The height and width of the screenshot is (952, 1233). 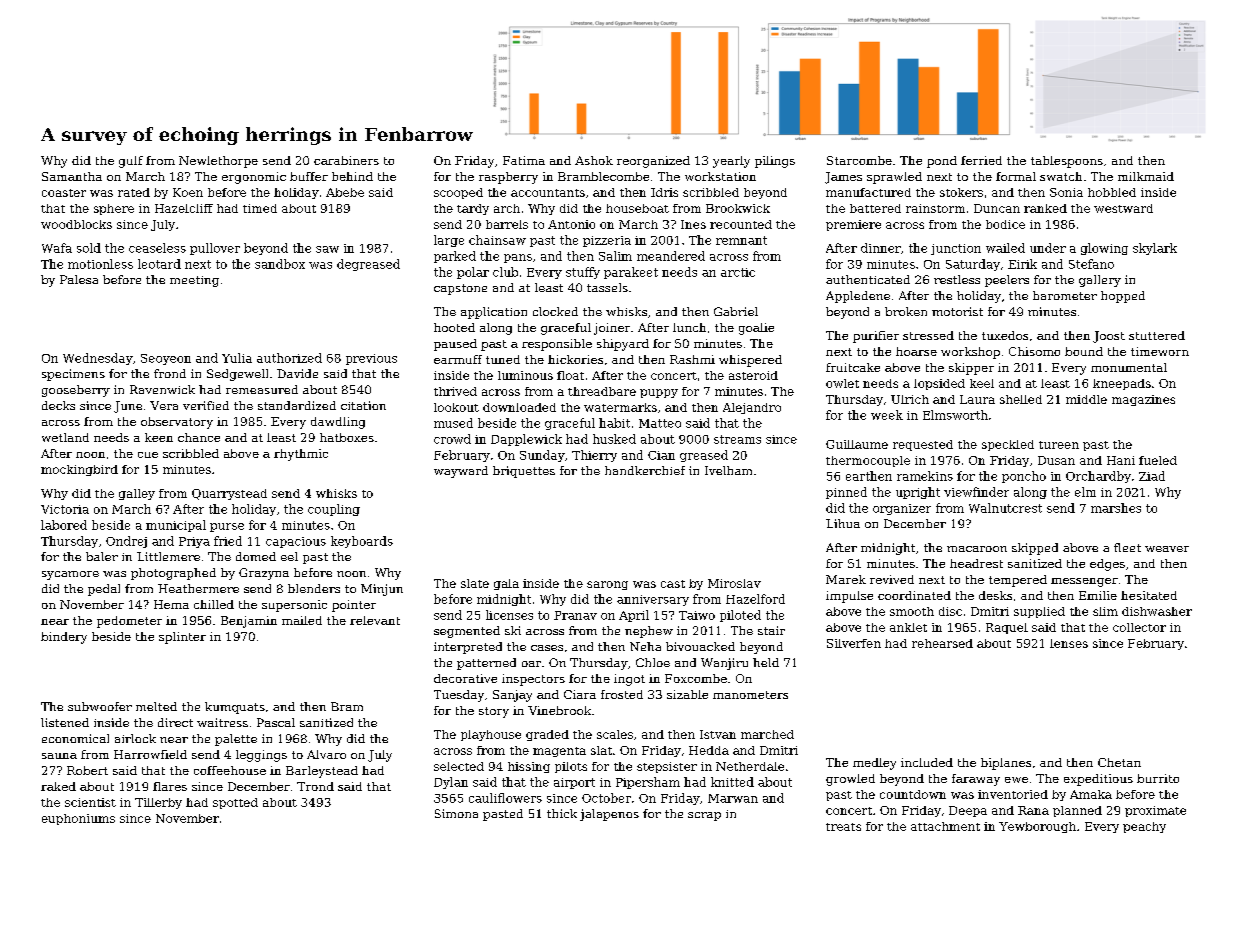 I want to click on handkerchief, so click(x=645, y=470).
